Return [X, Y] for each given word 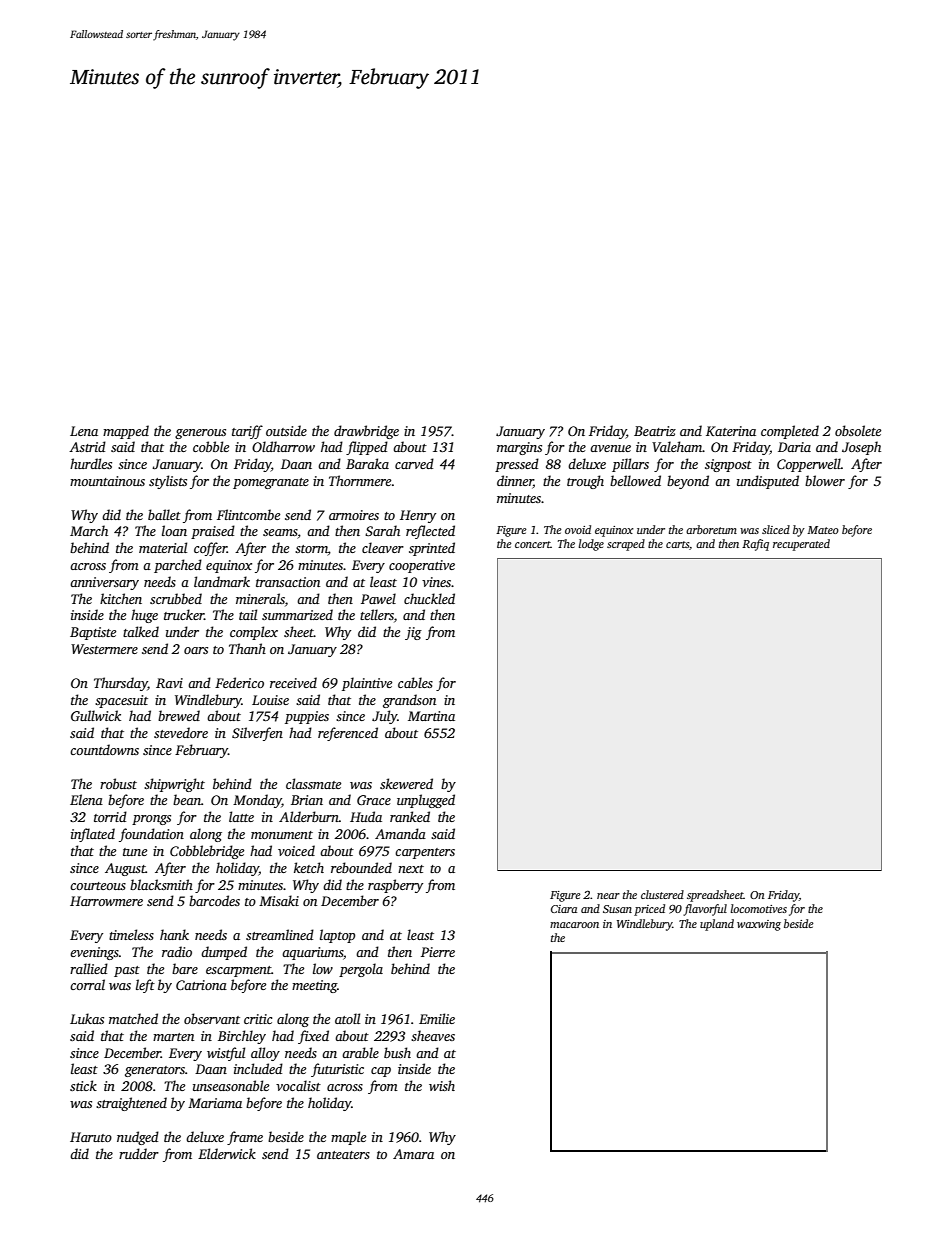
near [608, 896]
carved [414, 463]
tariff [247, 432]
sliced [776, 529]
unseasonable [231, 1085]
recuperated [801, 545]
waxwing [759, 925]
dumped [224, 953]
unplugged [426, 801]
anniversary [104, 583]
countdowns [104, 749]
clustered [662, 894]
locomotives [759, 908]
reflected [430, 532]
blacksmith [161, 884]
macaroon [574, 925]
